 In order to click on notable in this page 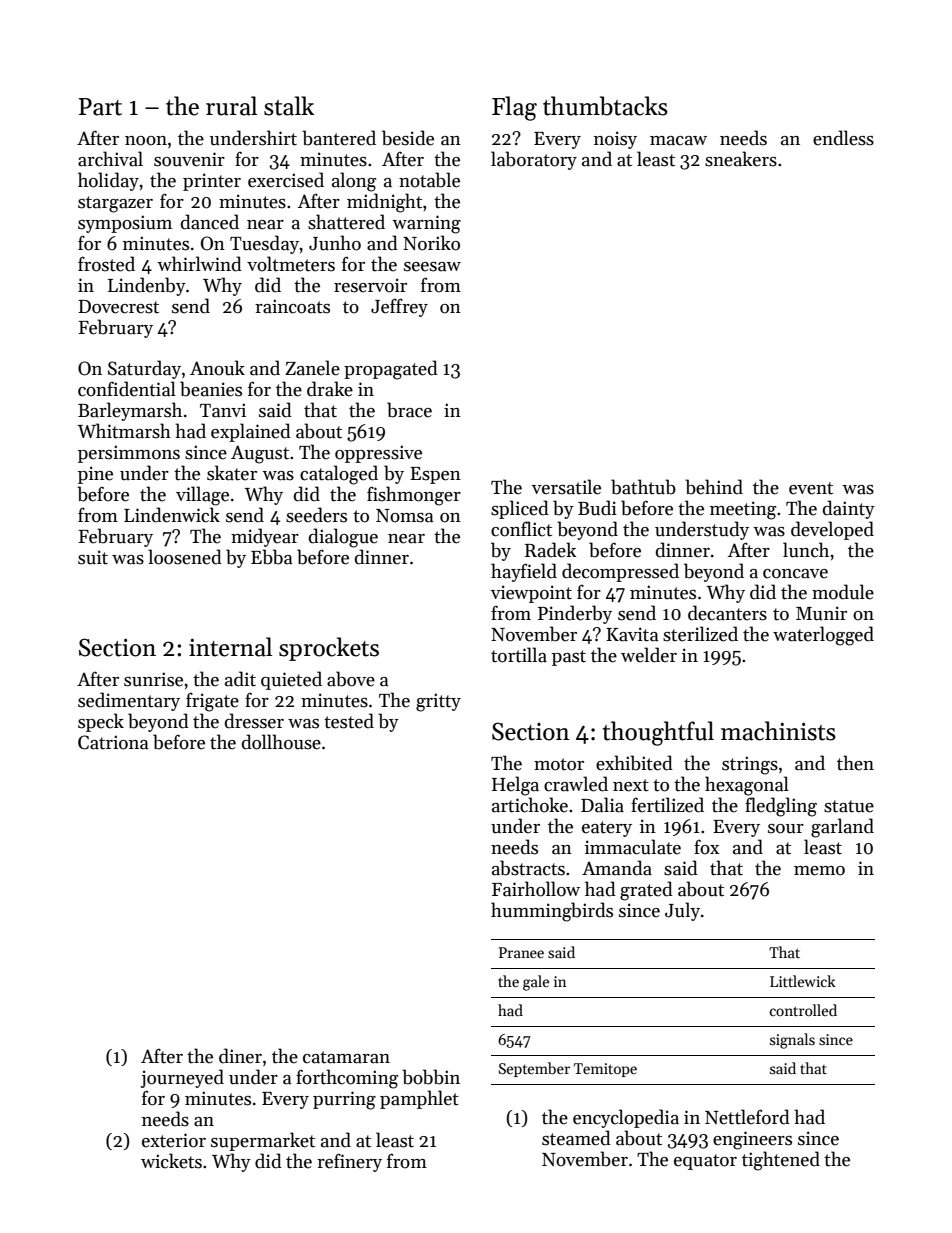, I will do `click(429, 180)`.
